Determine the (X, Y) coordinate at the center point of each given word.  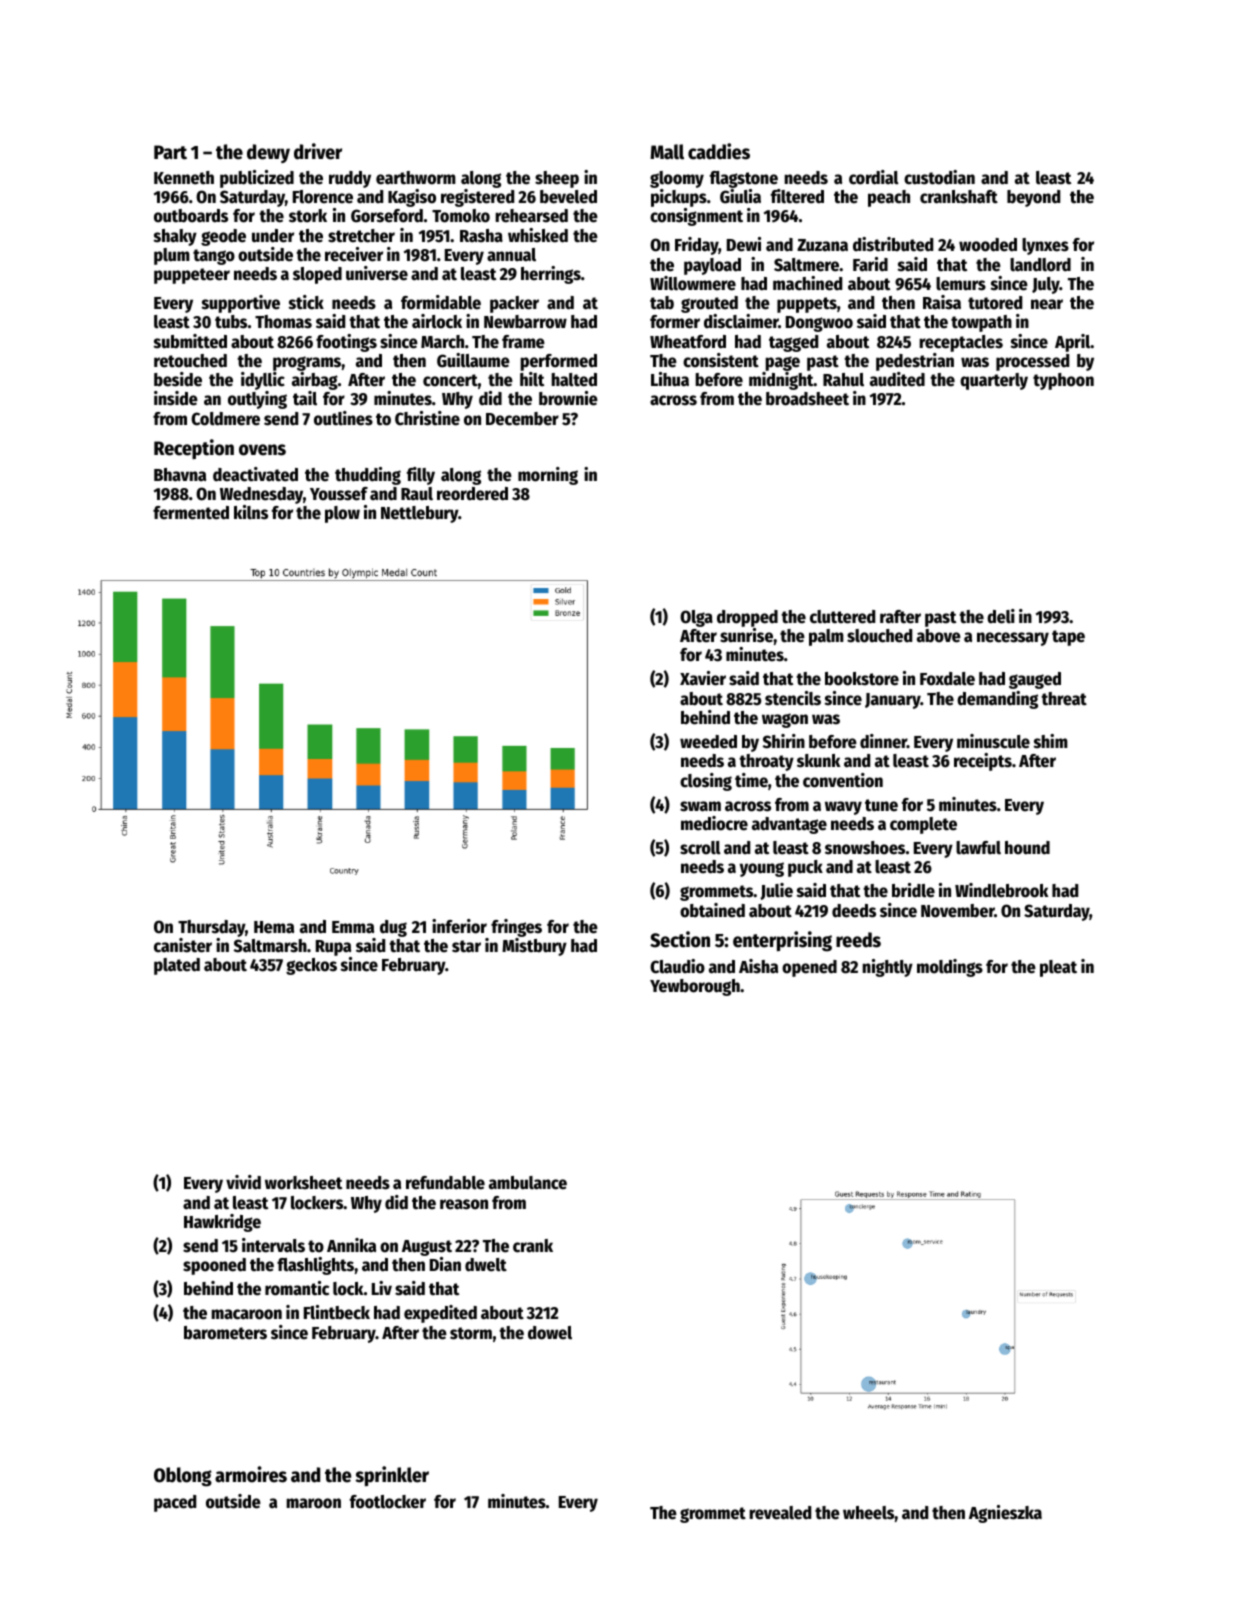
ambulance (528, 1183)
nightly (887, 968)
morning (548, 476)
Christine (427, 418)
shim (1051, 741)
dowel (550, 1333)
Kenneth (184, 178)
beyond (1033, 198)
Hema (274, 927)
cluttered (842, 617)
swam (700, 806)
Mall (667, 152)
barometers (225, 1333)
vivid (243, 1182)
